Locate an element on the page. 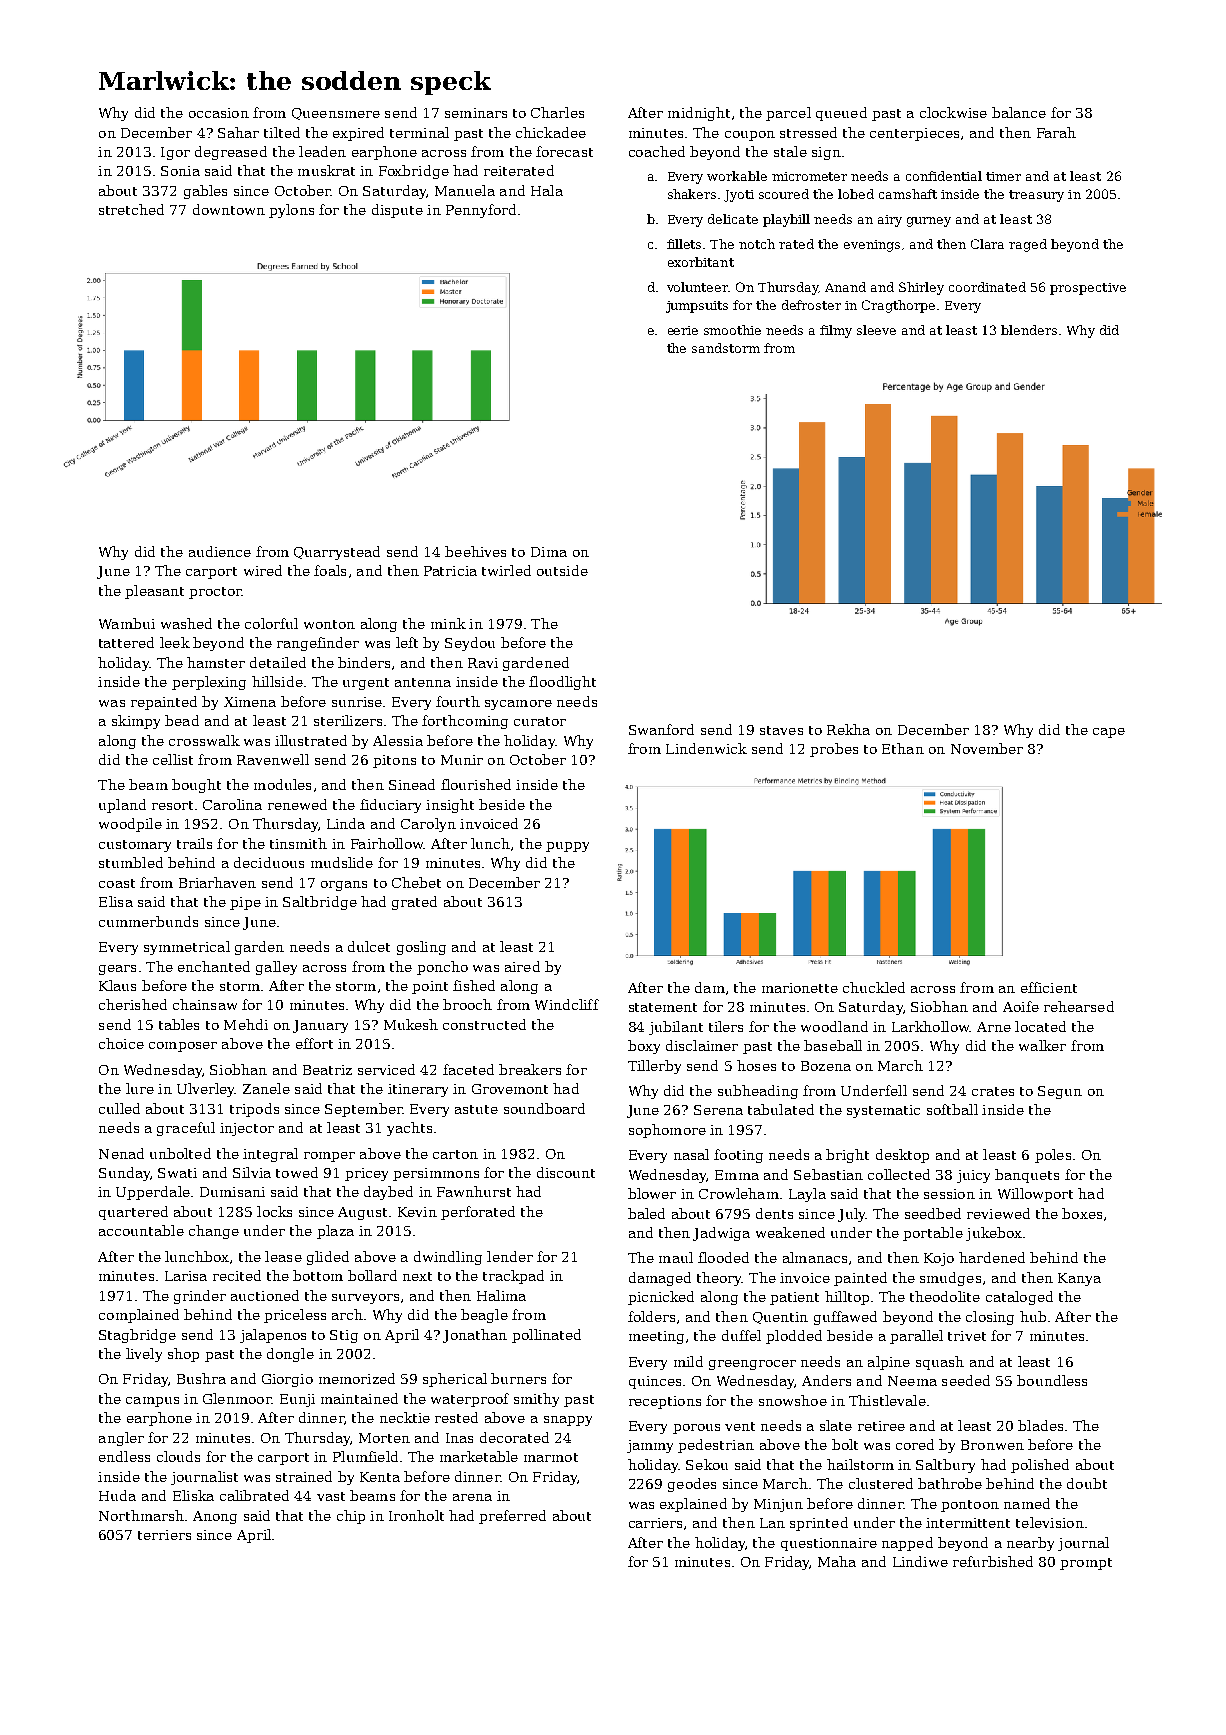 The width and height of the document is (1226, 1735). pollinated is located at coordinates (546, 1336).
